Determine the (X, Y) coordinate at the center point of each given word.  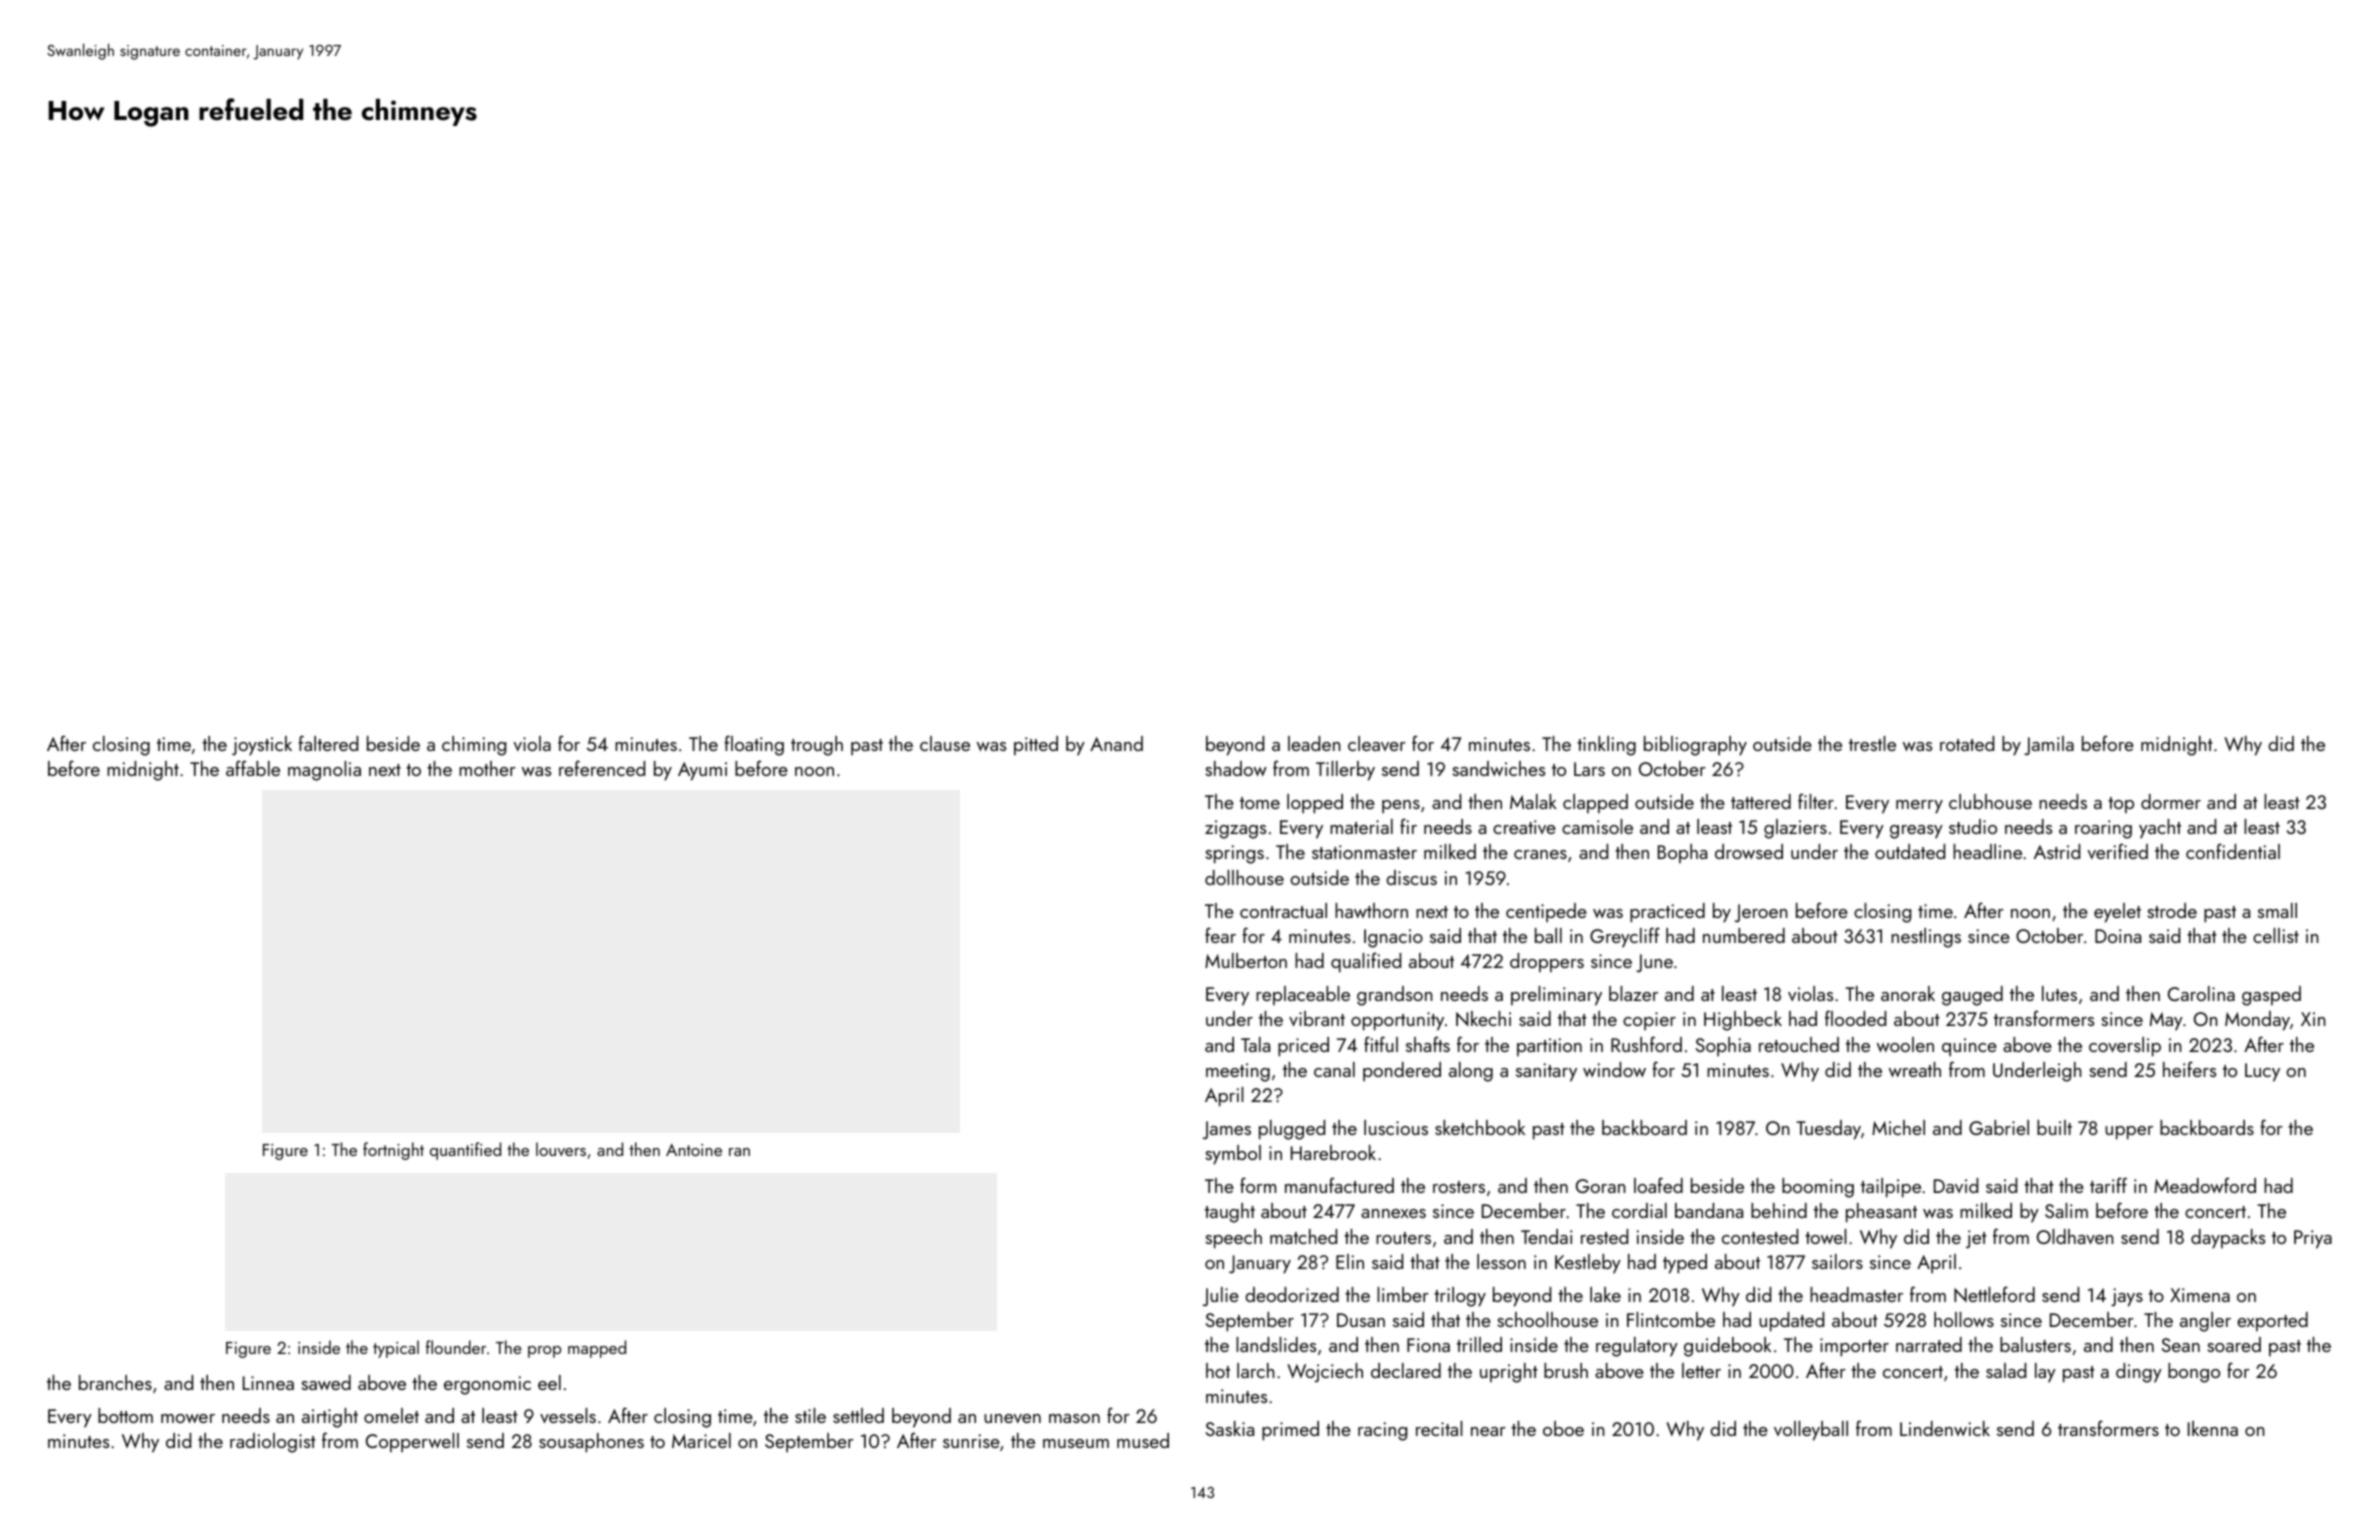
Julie (1221, 1296)
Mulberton (1246, 960)
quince (1969, 1047)
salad (2006, 1370)
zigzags (1235, 829)
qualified (1366, 962)
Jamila (2049, 745)
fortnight (393, 1151)
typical (396, 1349)
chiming (474, 746)
